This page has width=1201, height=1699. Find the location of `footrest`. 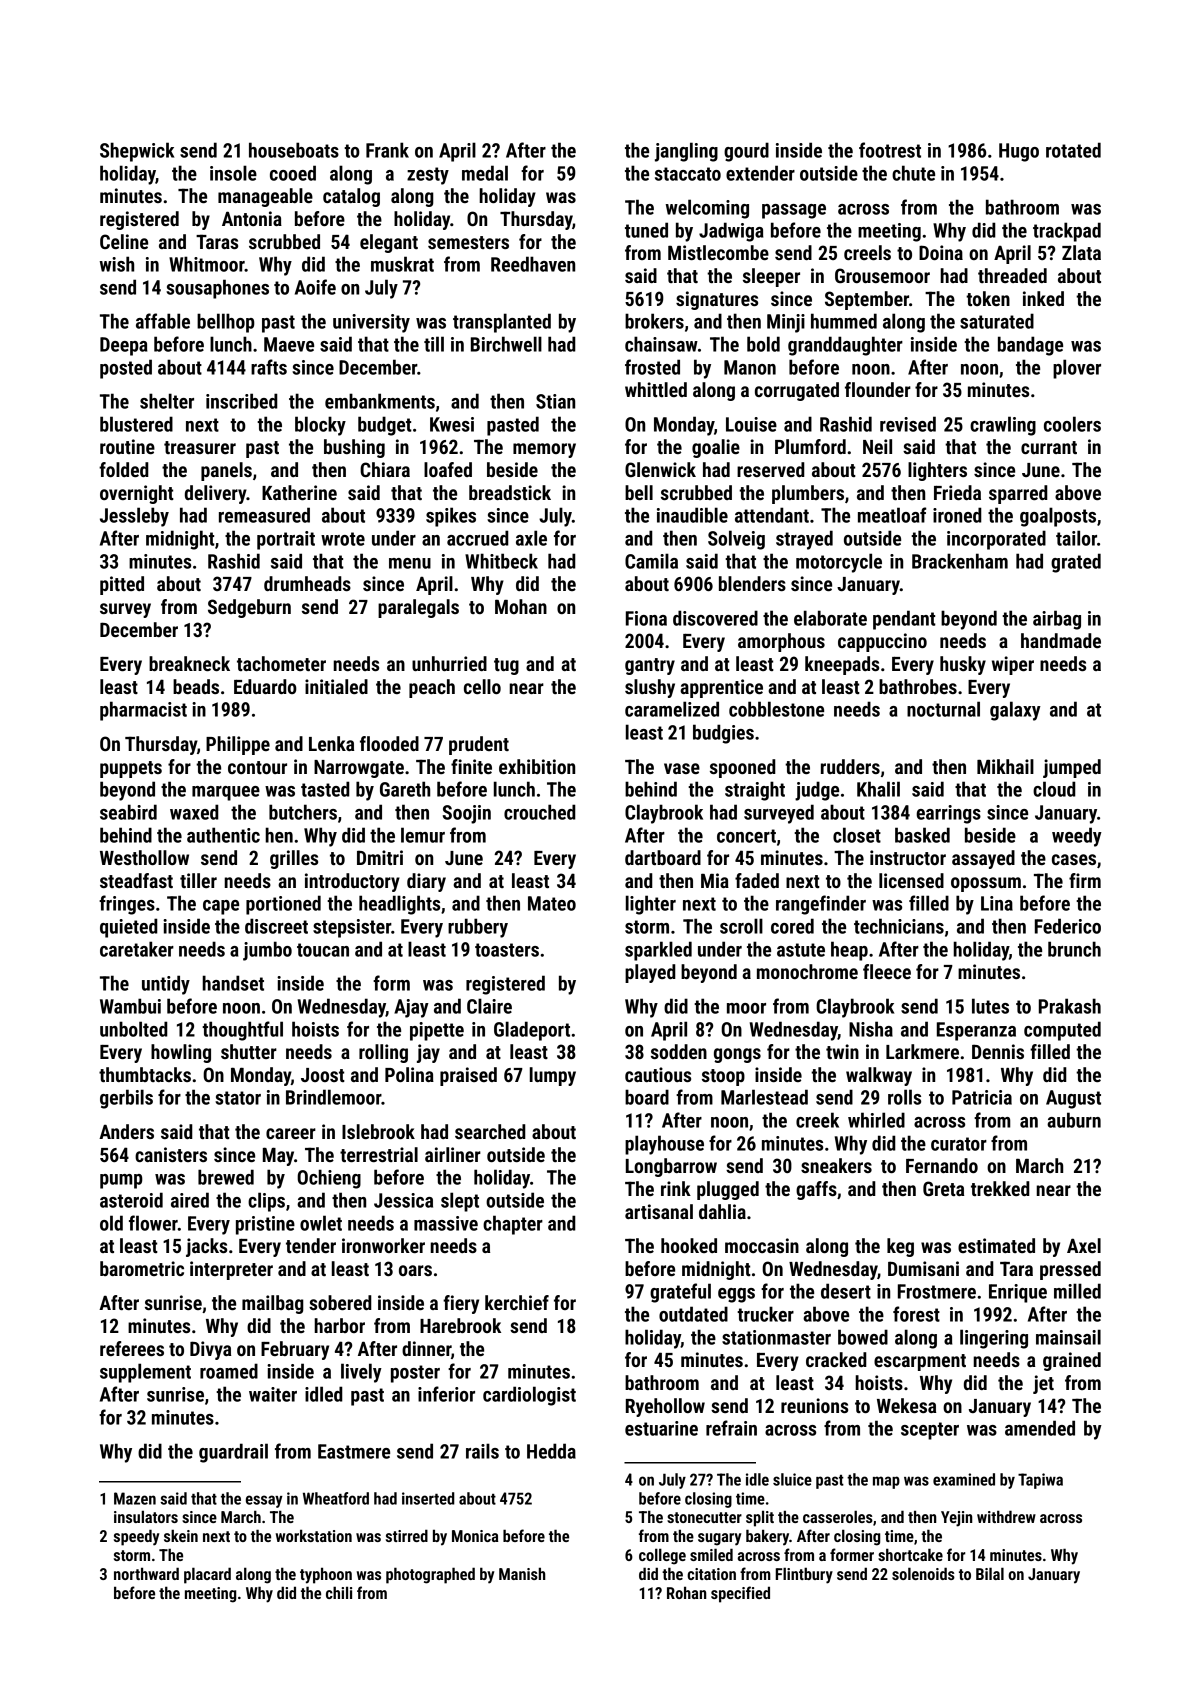

footrest is located at coordinates (890, 150).
